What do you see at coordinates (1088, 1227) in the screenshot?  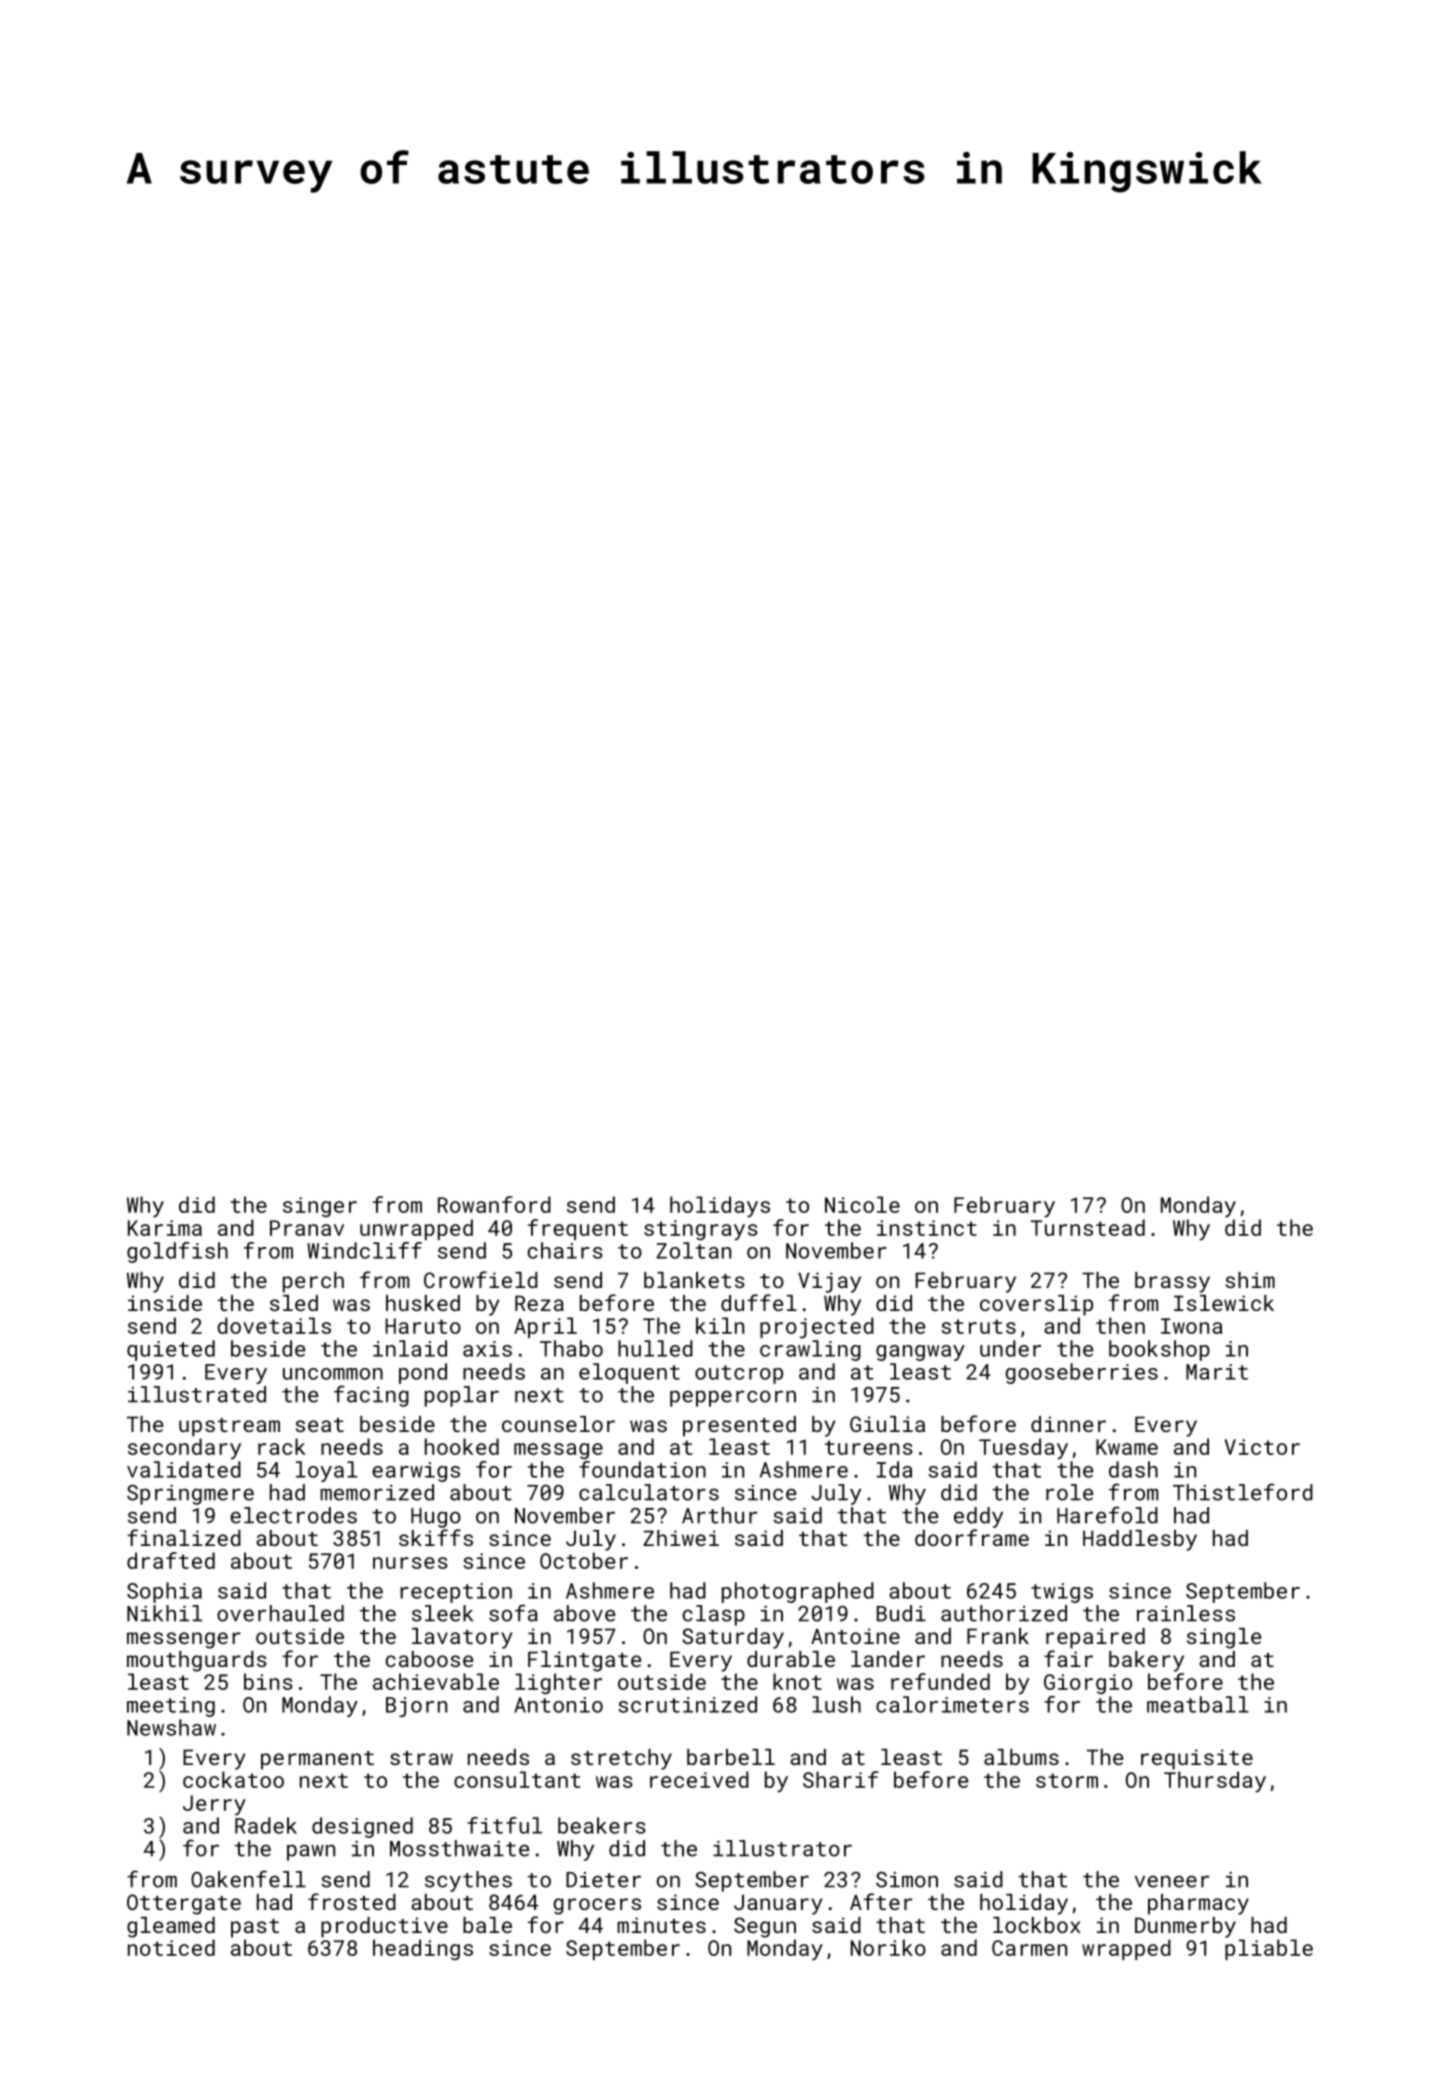 I see `Turnstead` at bounding box center [1088, 1227].
